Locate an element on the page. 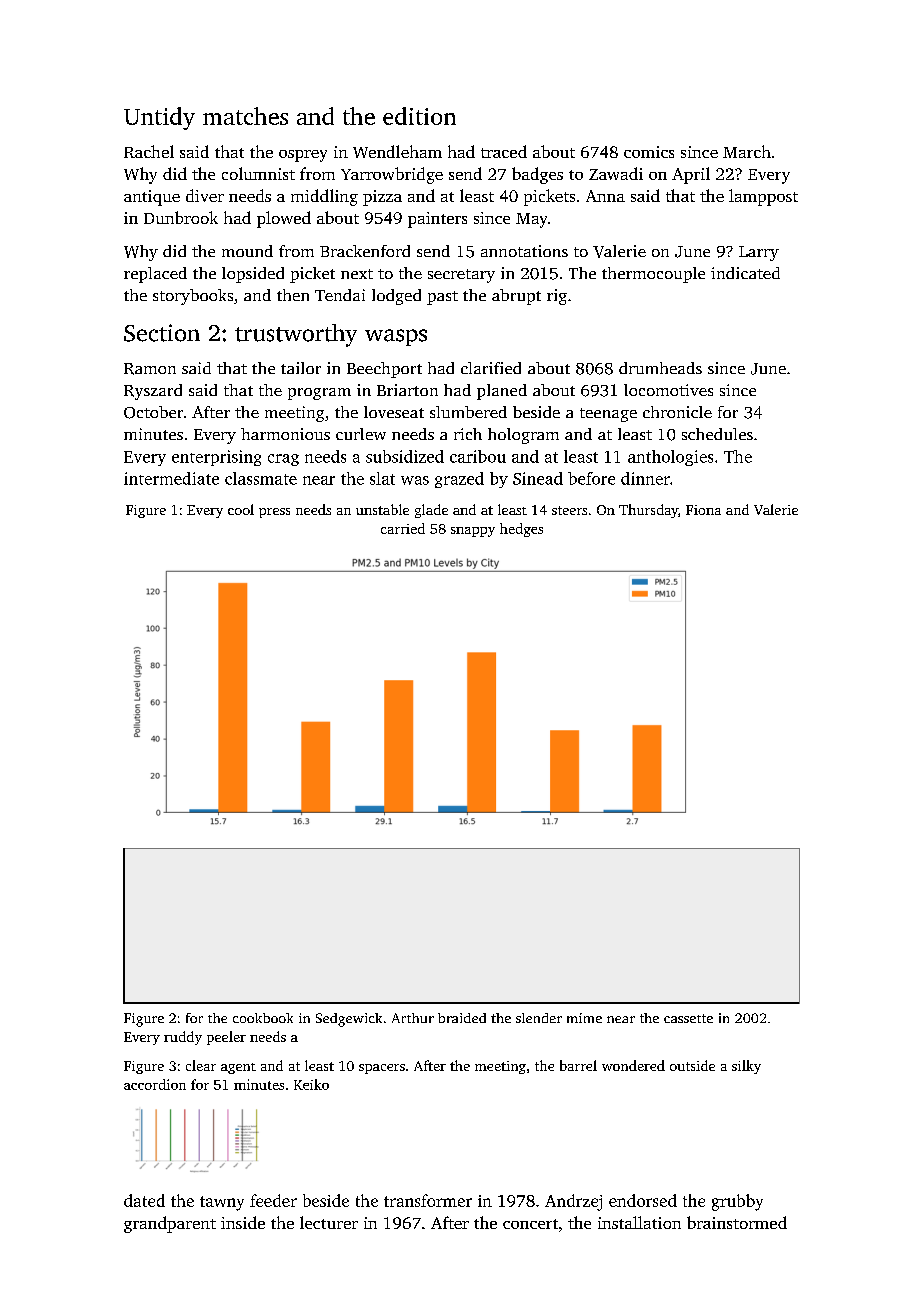  comics is located at coordinates (649, 152).
